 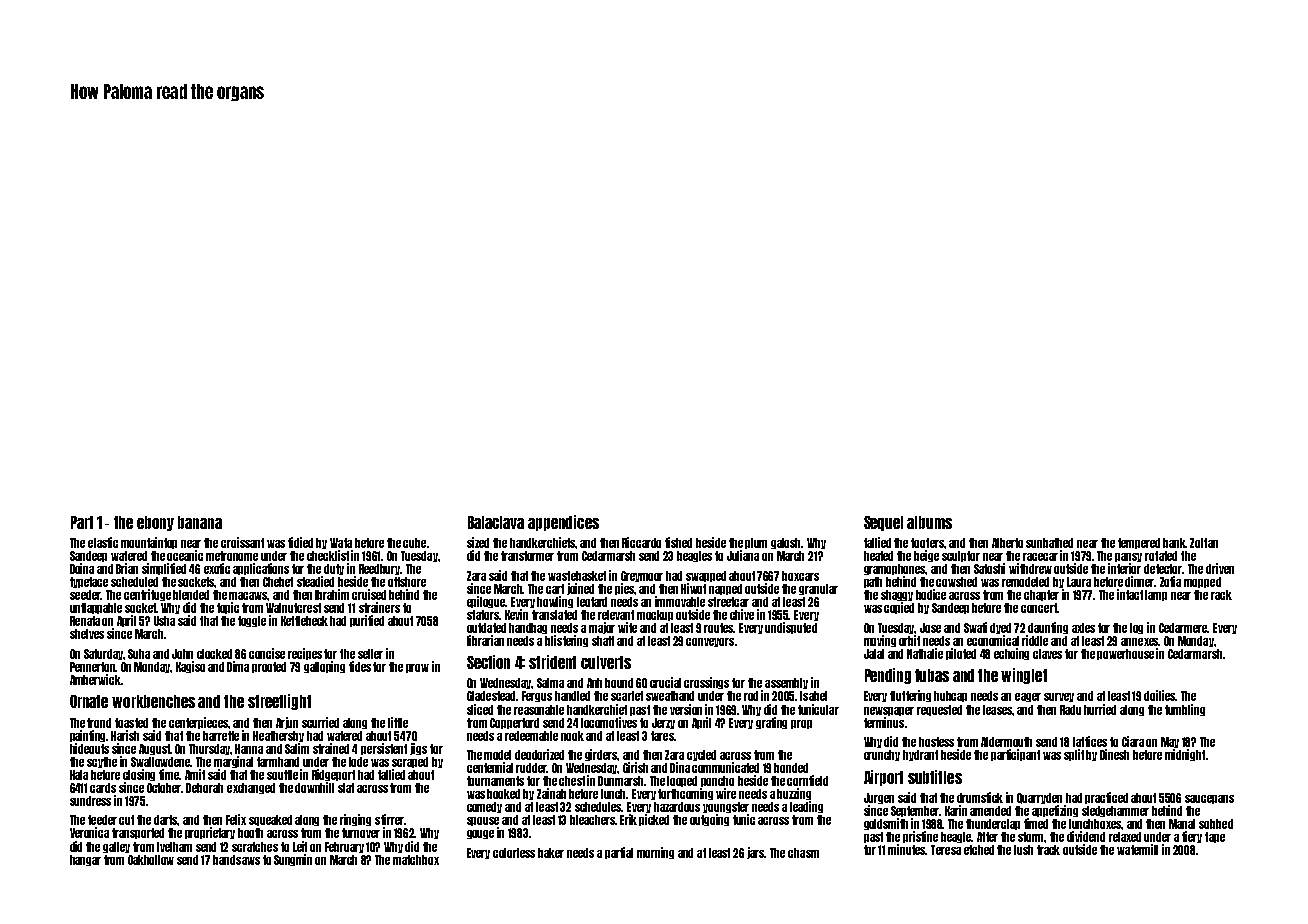 What do you see at coordinates (742, 614) in the image?
I see `chive` at bounding box center [742, 614].
